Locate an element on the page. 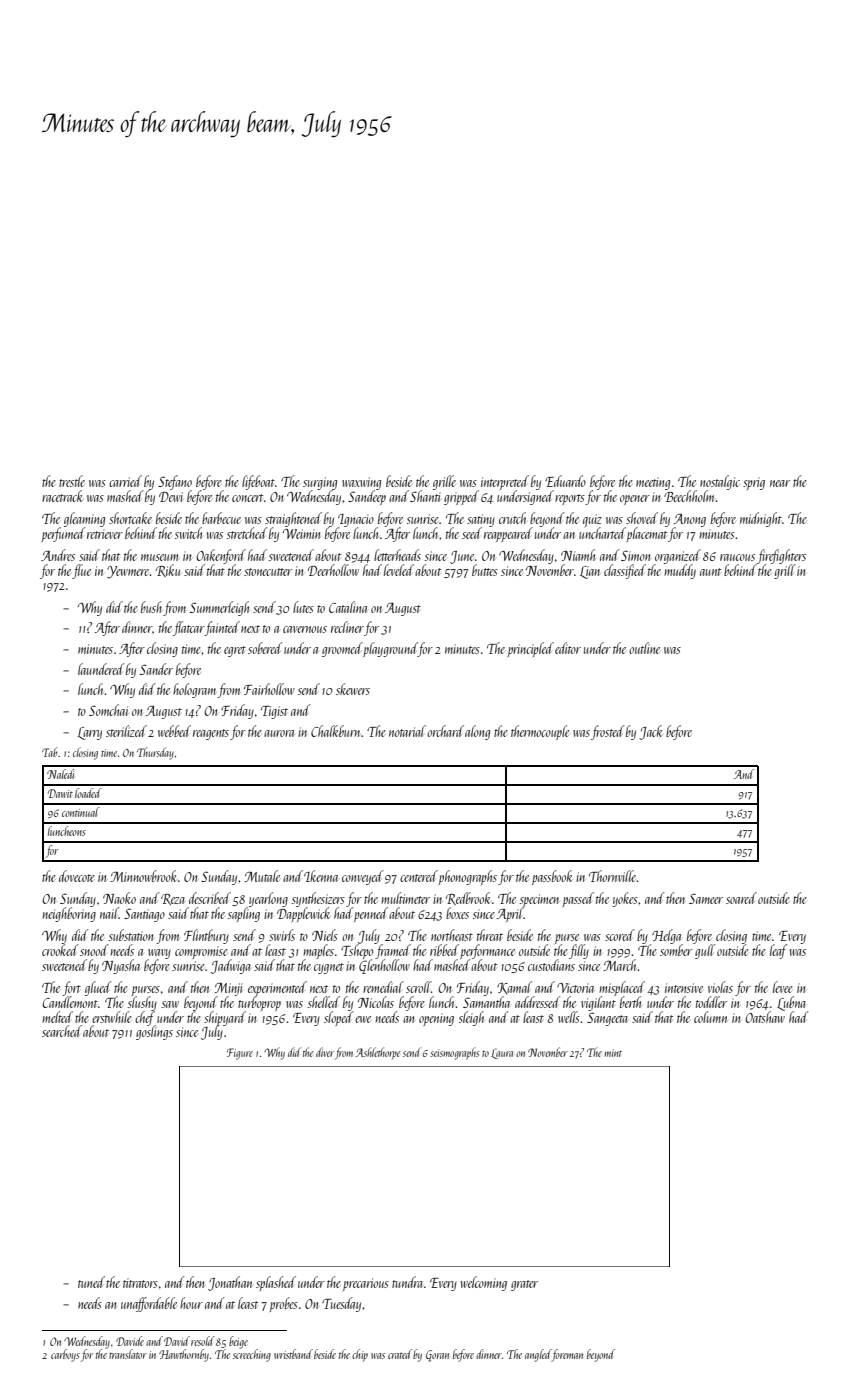 The image size is (849, 1400). firefighters is located at coordinates (781, 556).
